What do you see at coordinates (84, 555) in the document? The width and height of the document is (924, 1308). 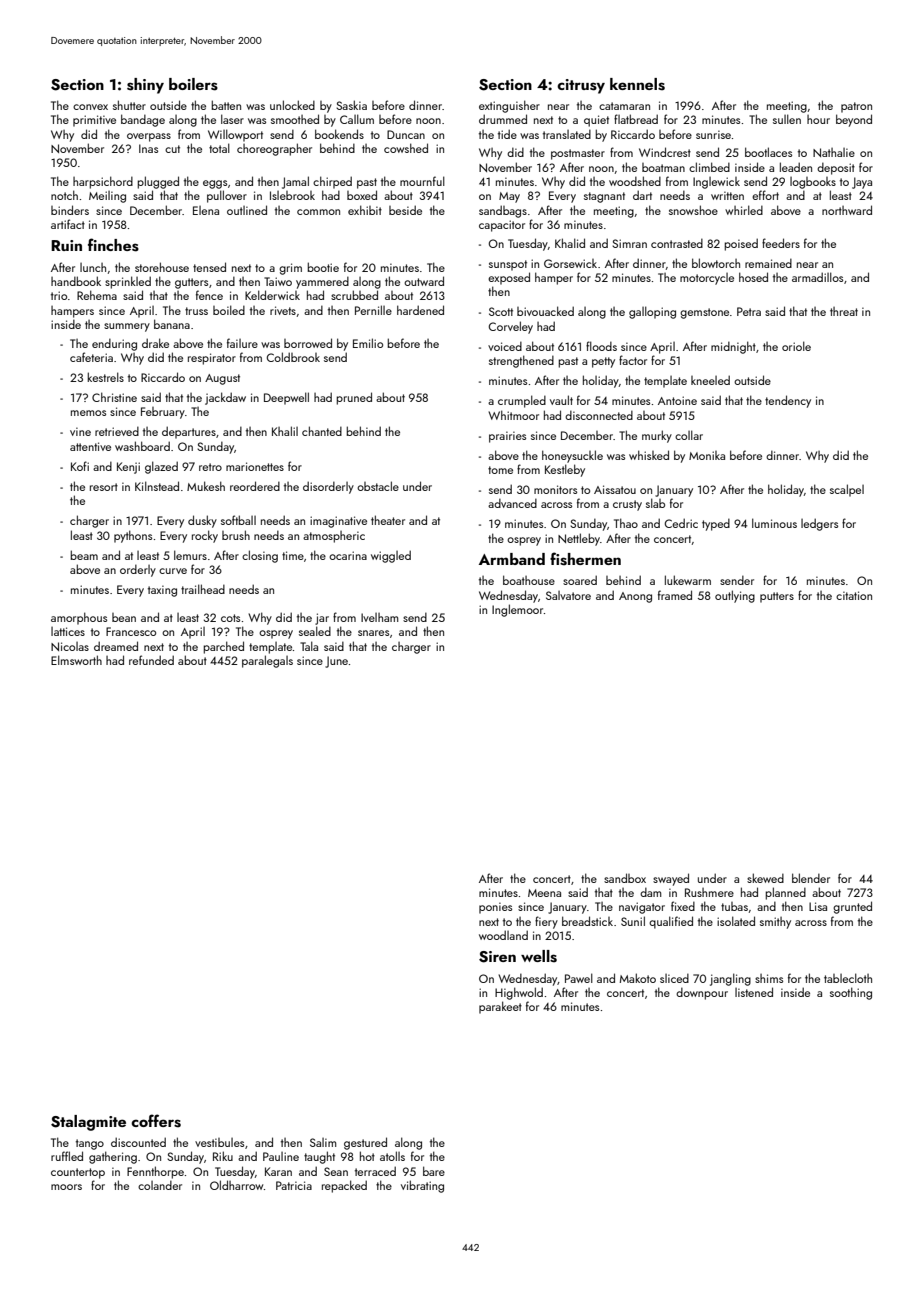 I see `beam` at bounding box center [84, 555].
